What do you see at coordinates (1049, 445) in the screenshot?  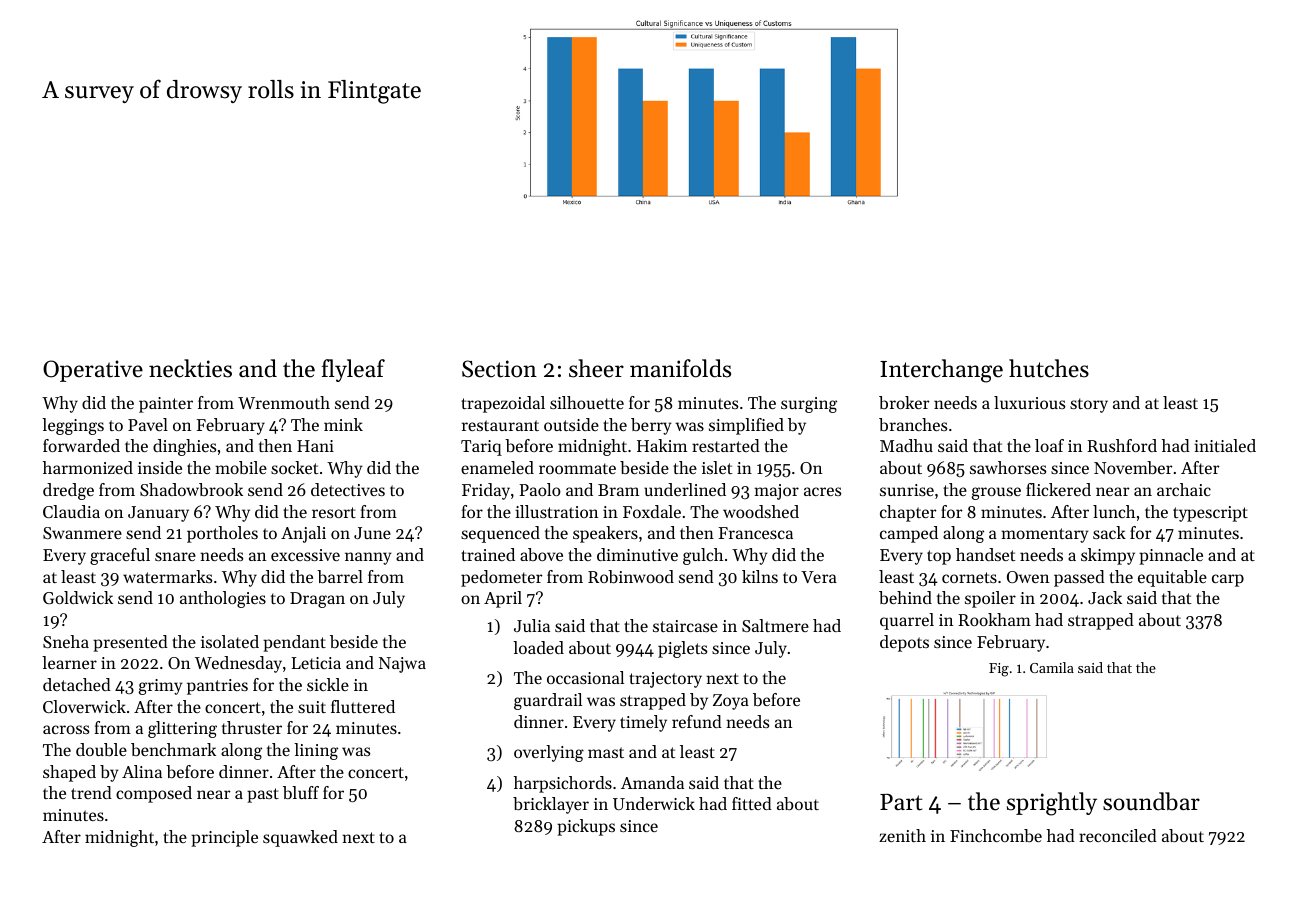 I see `loaf` at bounding box center [1049, 445].
